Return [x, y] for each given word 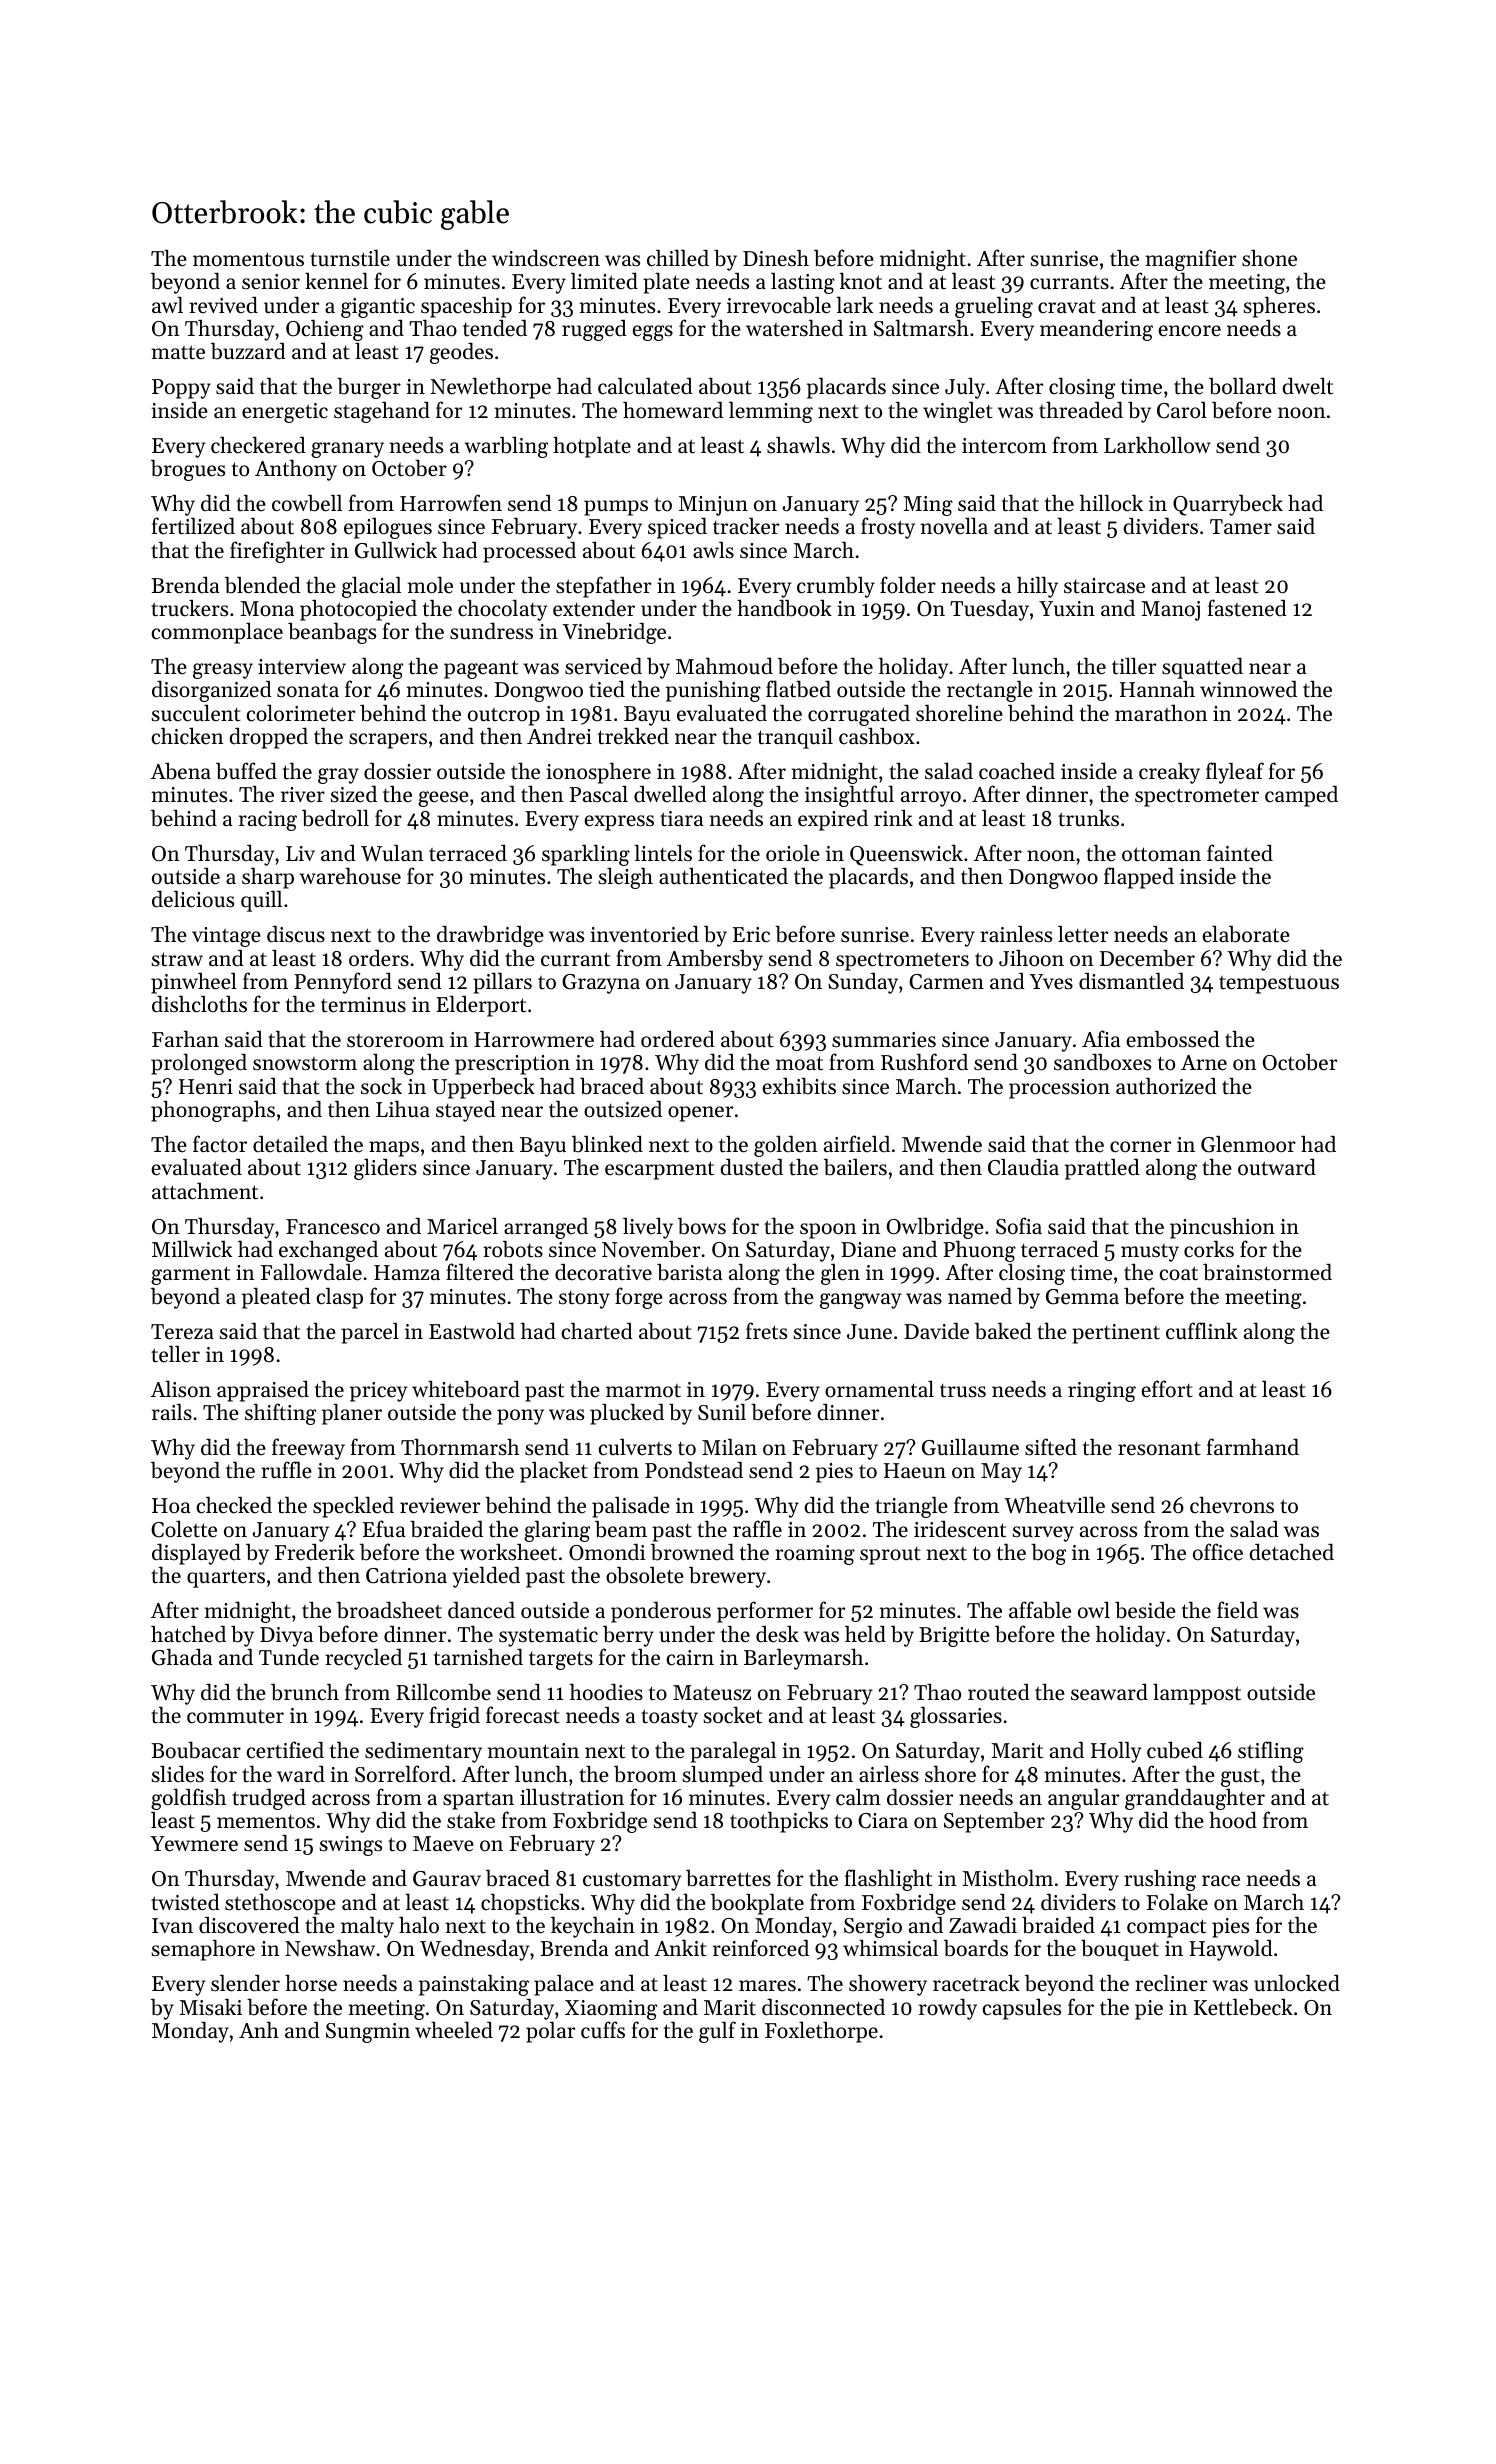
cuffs [603, 2030]
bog [1048, 1554]
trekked [633, 736]
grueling [994, 307]
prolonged [199, 1064]
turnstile [350, 258]
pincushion [1222, 1228]
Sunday [863, 983]
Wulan [392, 853]
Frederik [315, 1552]
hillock [1111, 503]
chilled [678, 258]
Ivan [172, 1925]
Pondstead [694, 1470]
